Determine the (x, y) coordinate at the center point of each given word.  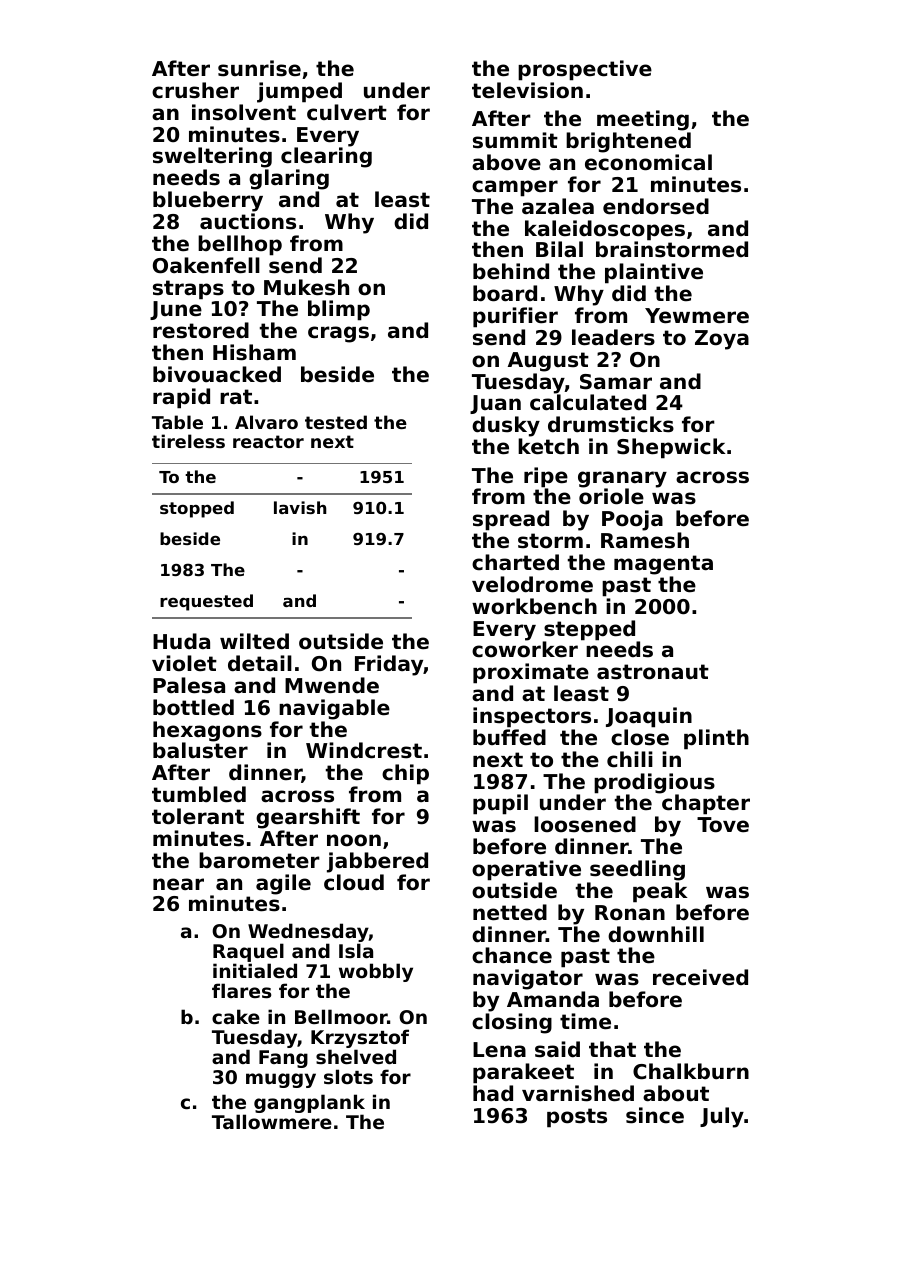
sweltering (212, 157)
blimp (339, 310)
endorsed (656, 206)
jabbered (377, 862)
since (655, 1115)
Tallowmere (272, 1122)
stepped (589, 630)
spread (511, 520)
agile (283, 884)
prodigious (654, 783)
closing (512, 1023)
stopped (197, 509)
